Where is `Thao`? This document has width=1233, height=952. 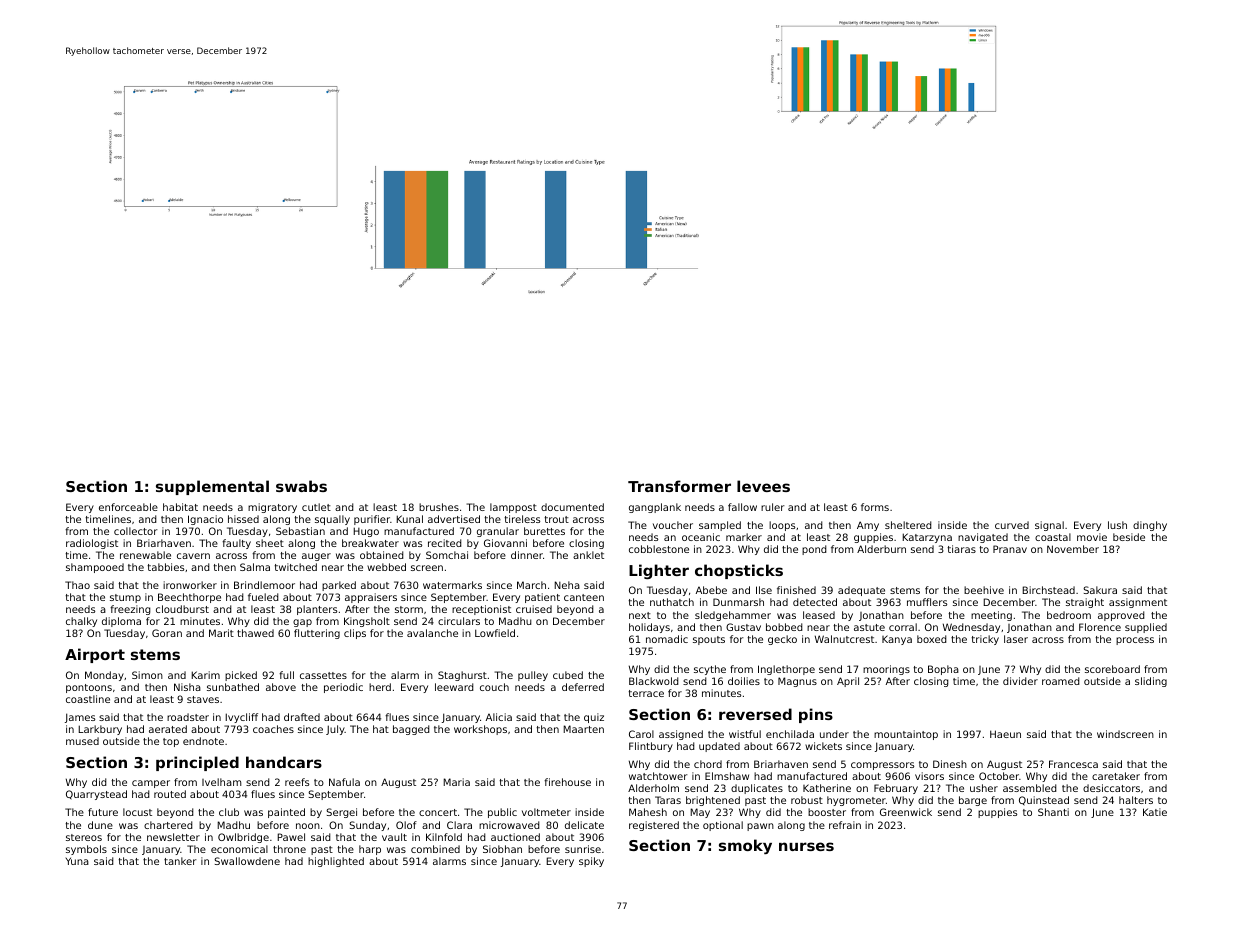
Thao is located at coordinates (77, 585).
